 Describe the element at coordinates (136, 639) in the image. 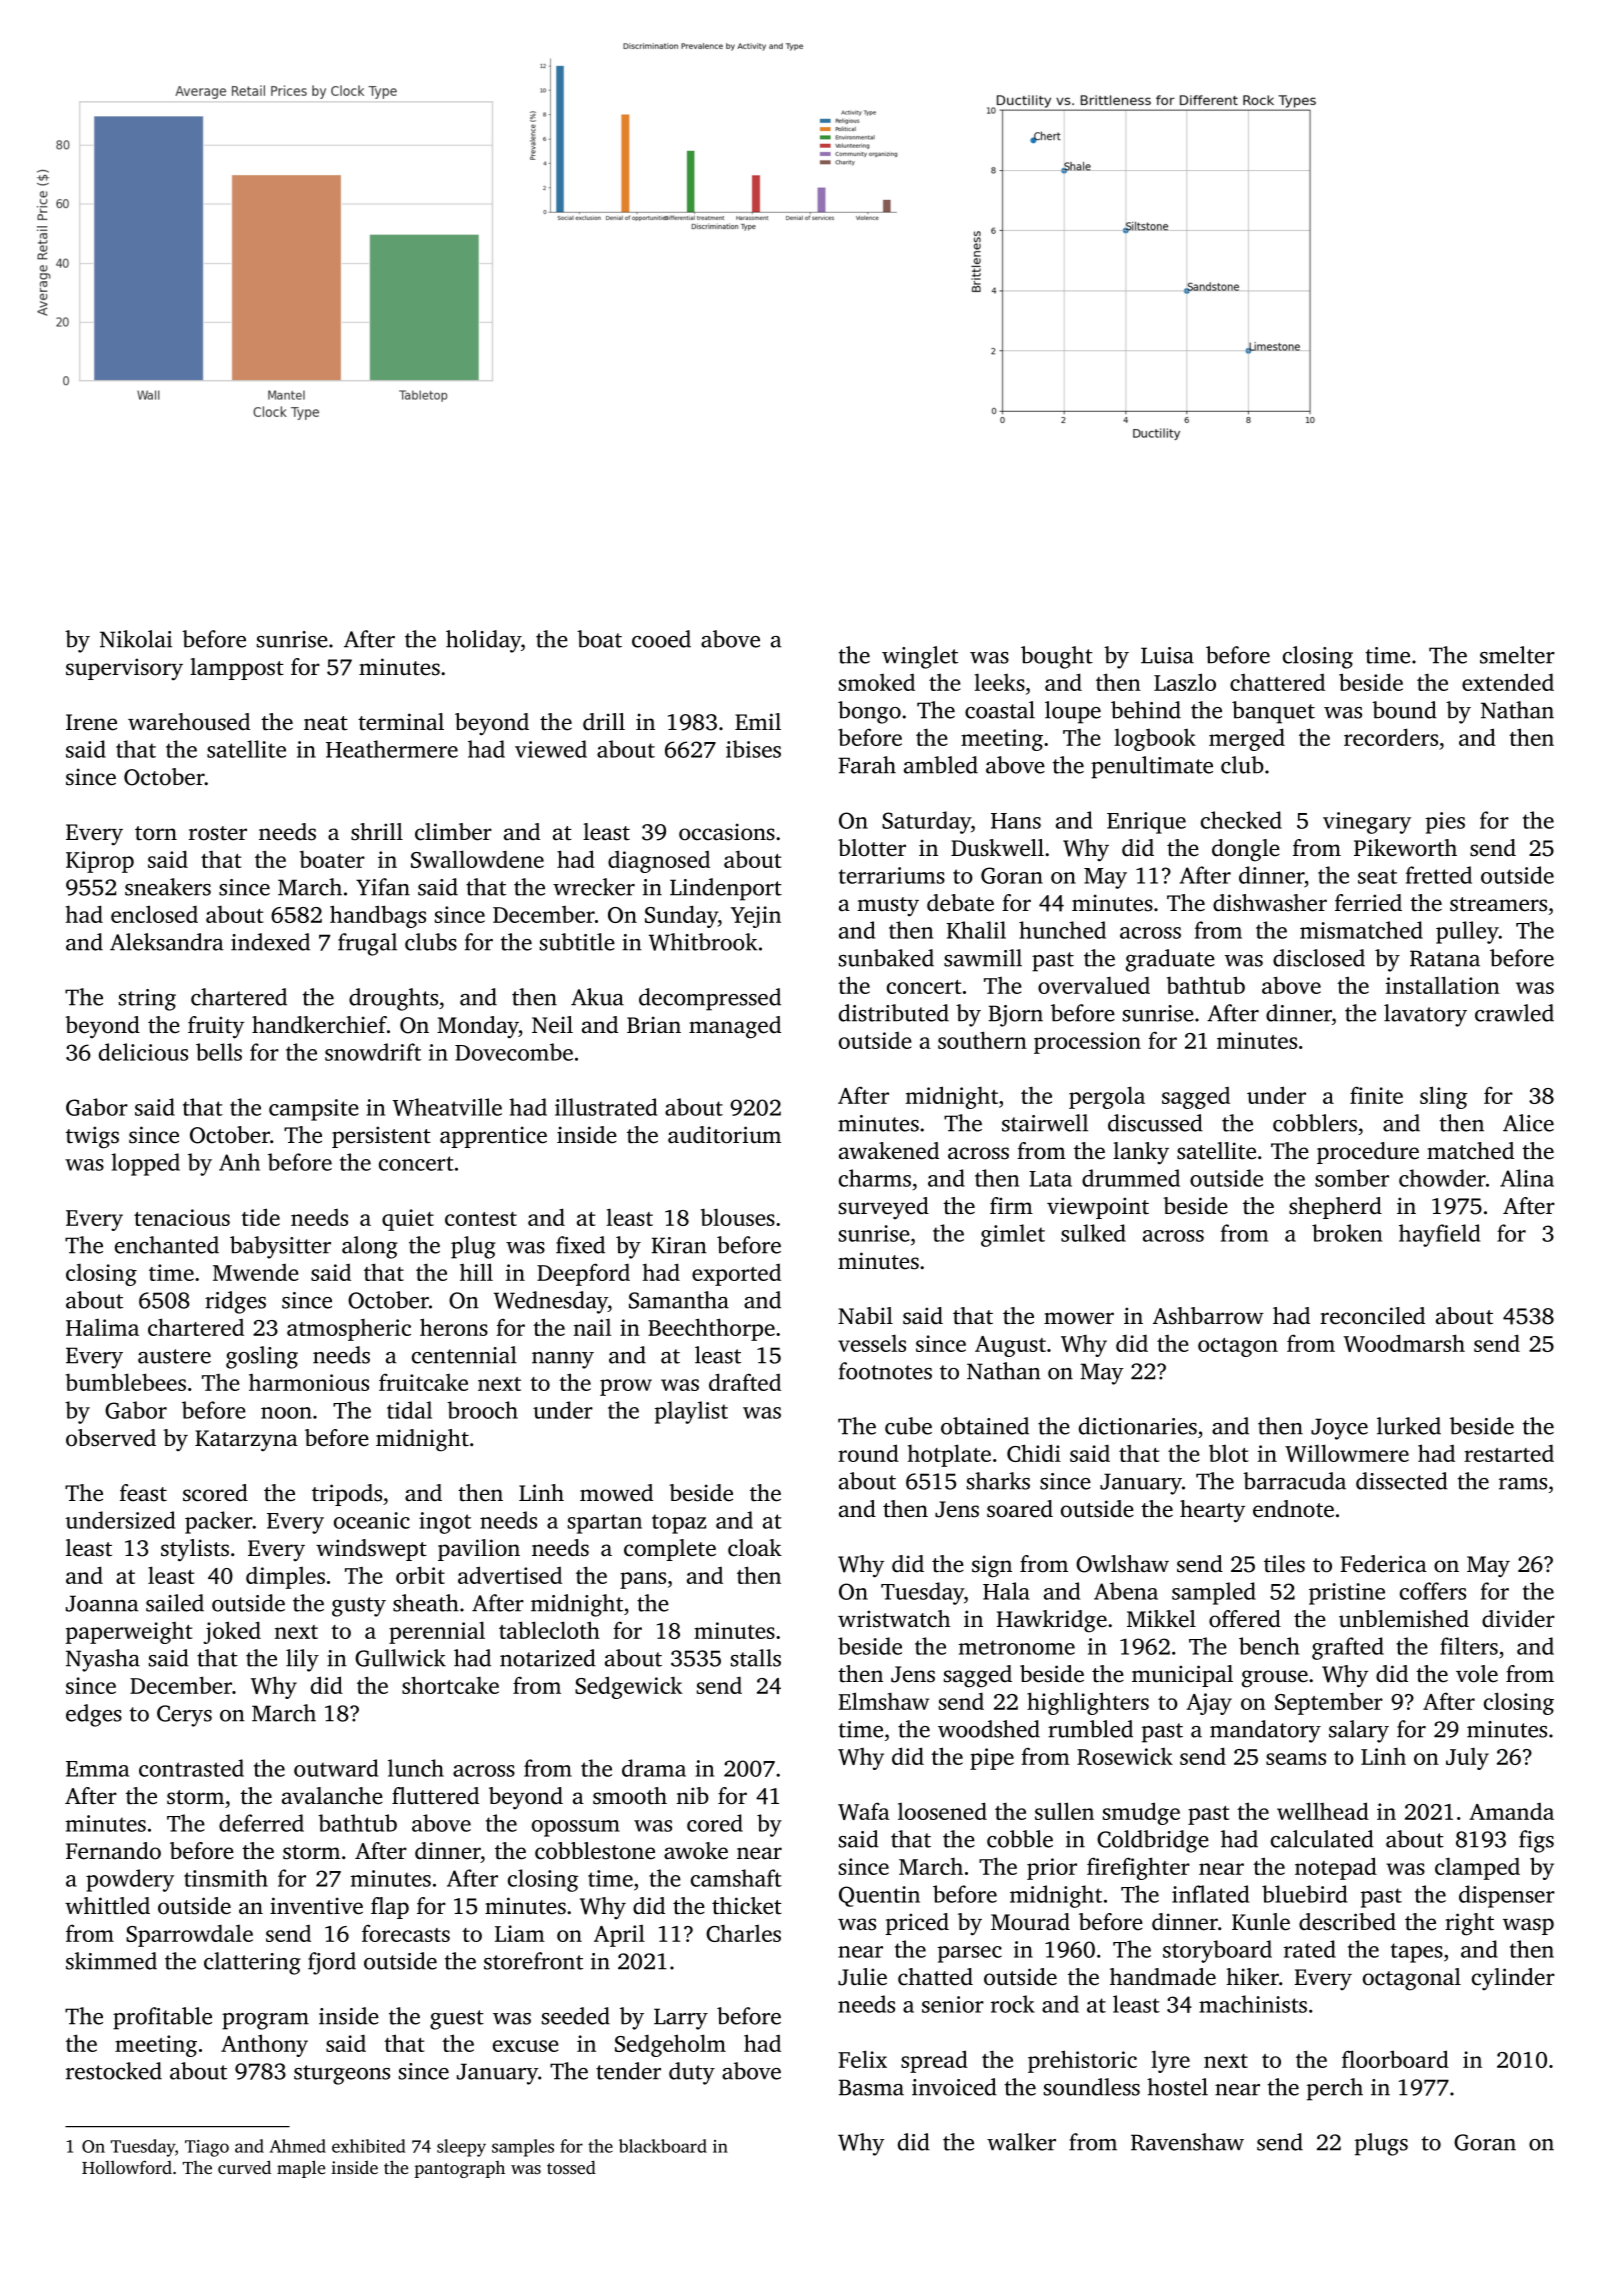

I see `Nikolai` at that location.
